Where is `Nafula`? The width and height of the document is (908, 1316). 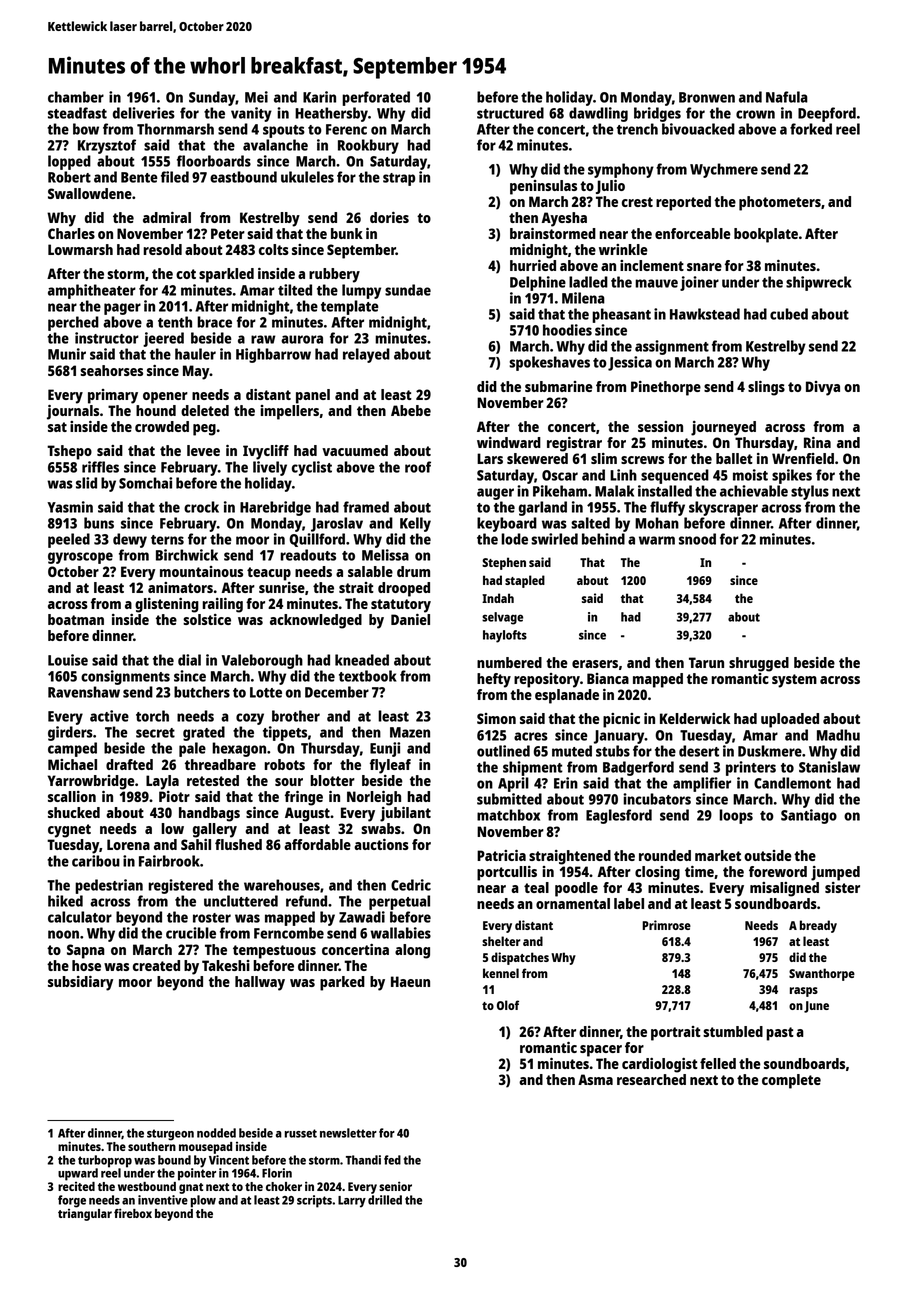 Nafula is located at coordinates (787, 97).
